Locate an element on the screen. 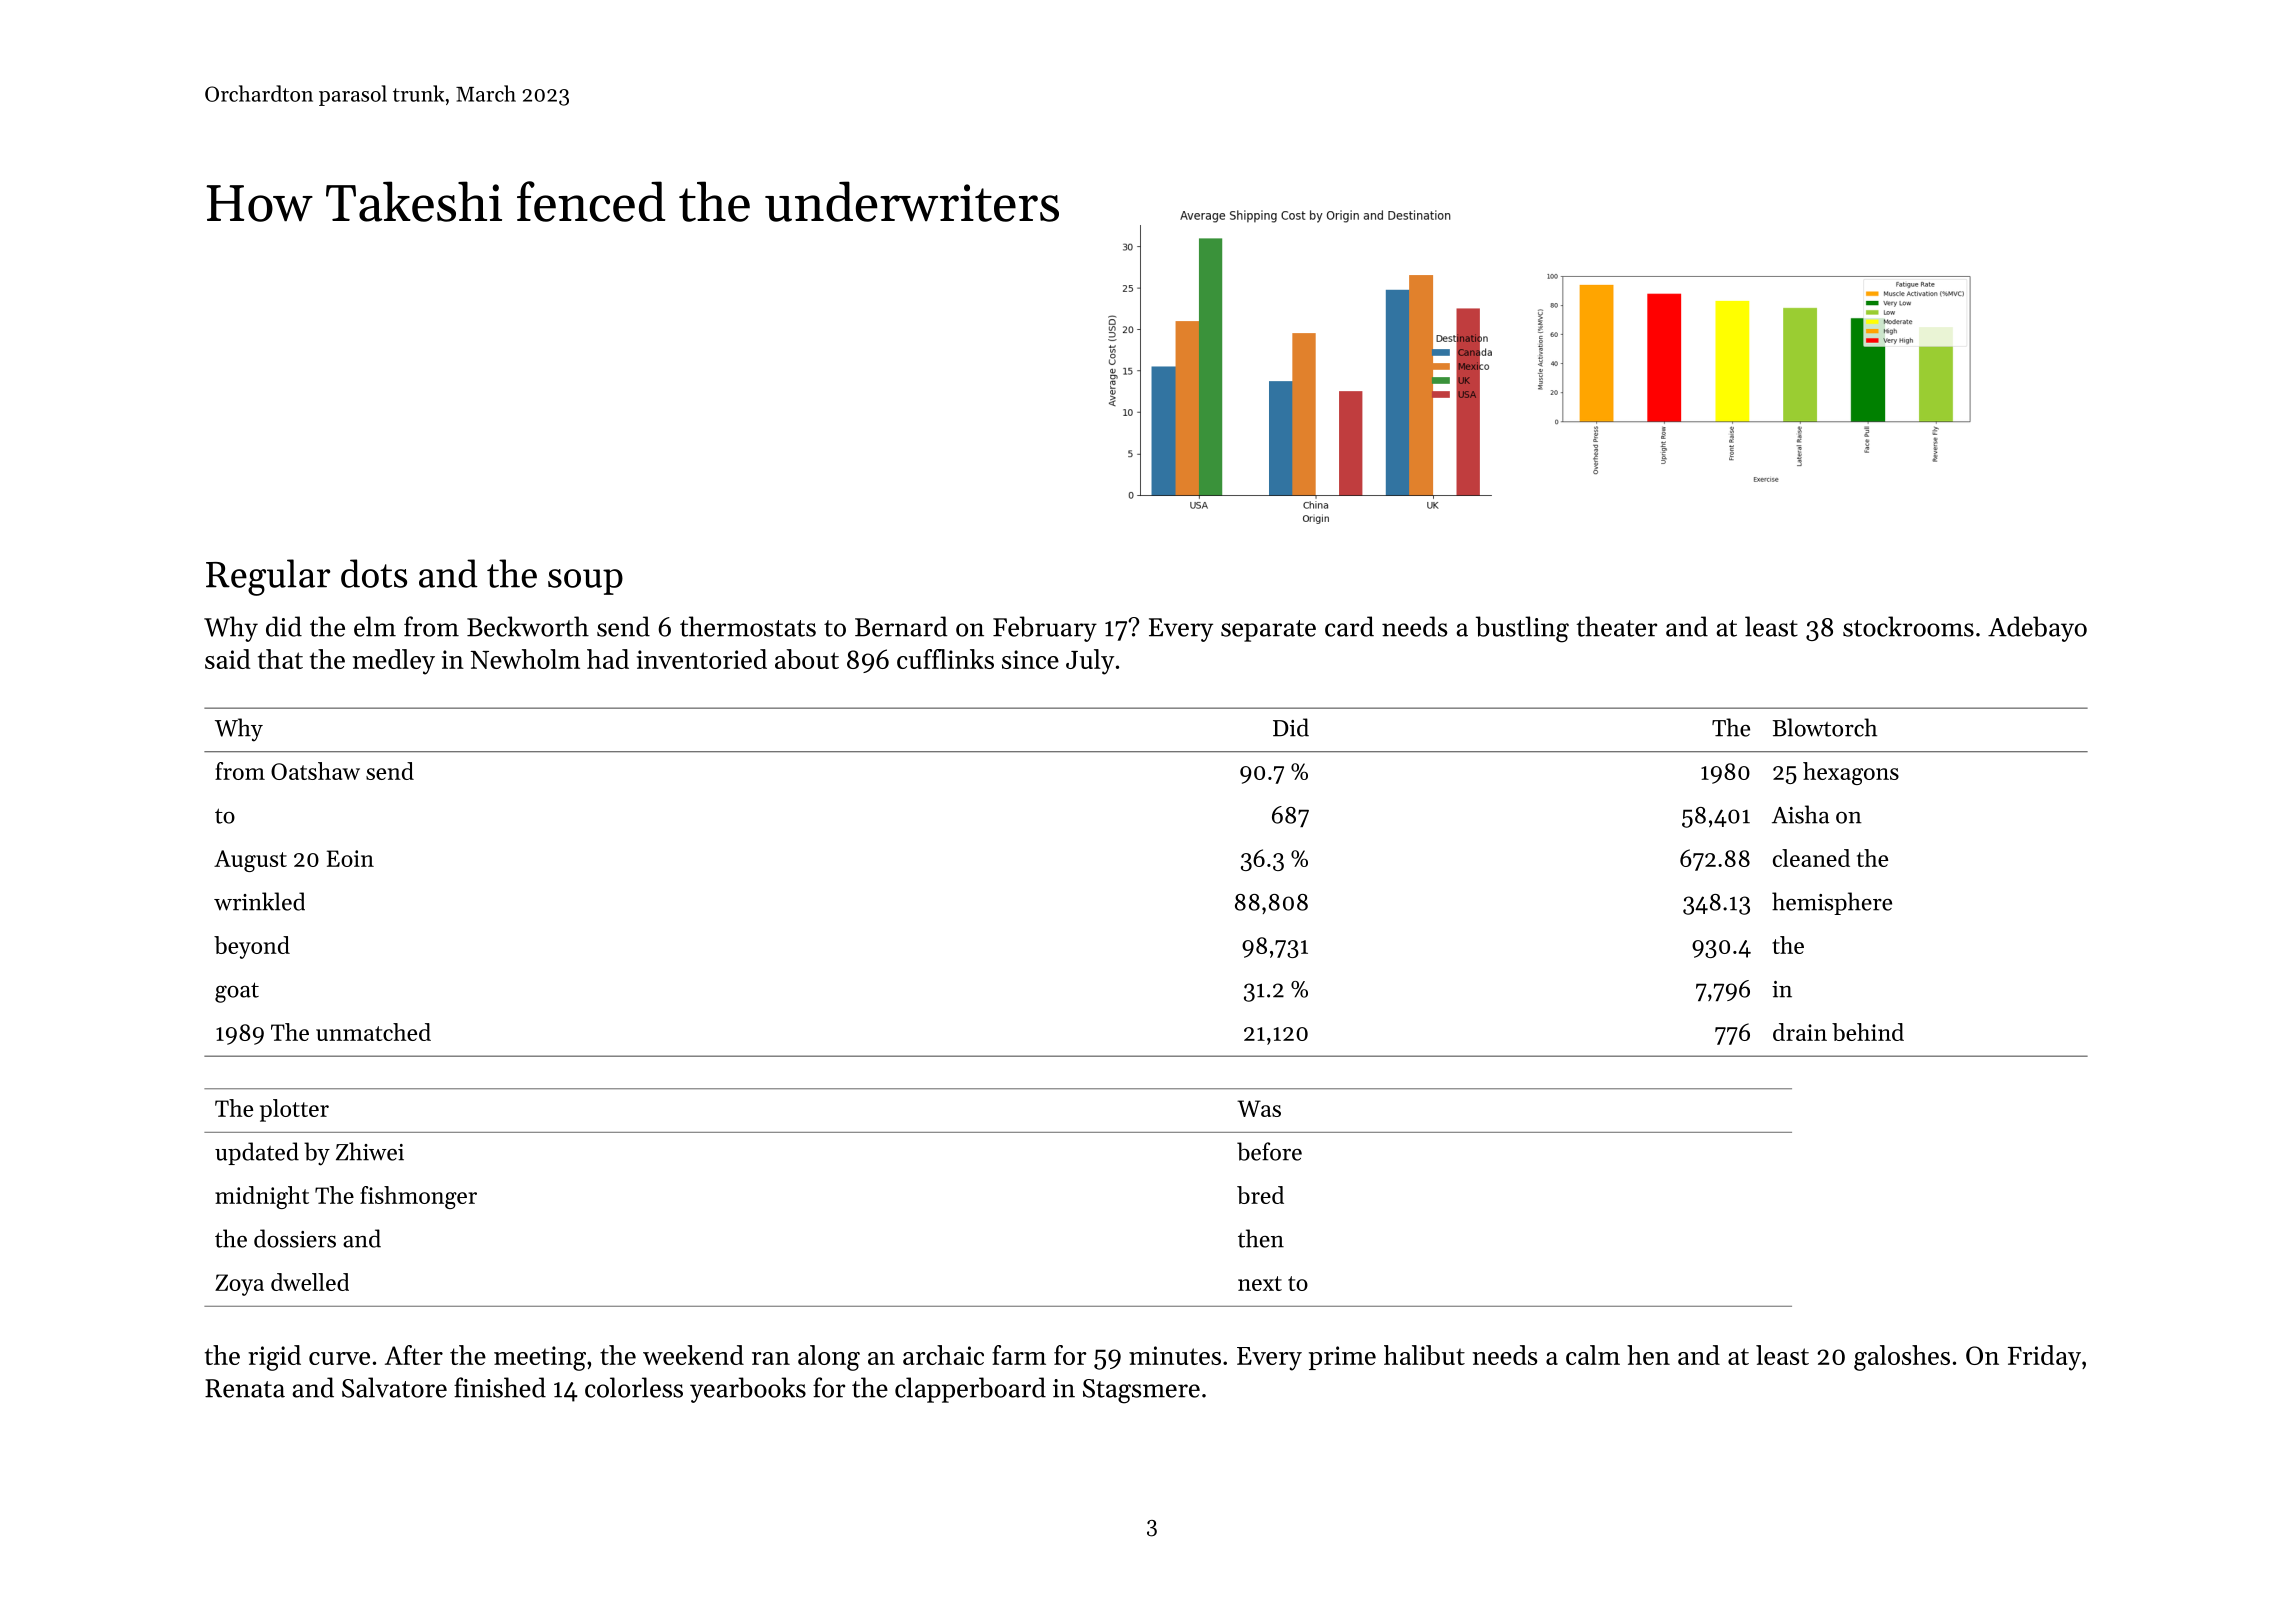  Regular is located at coordinates (268, 577).
